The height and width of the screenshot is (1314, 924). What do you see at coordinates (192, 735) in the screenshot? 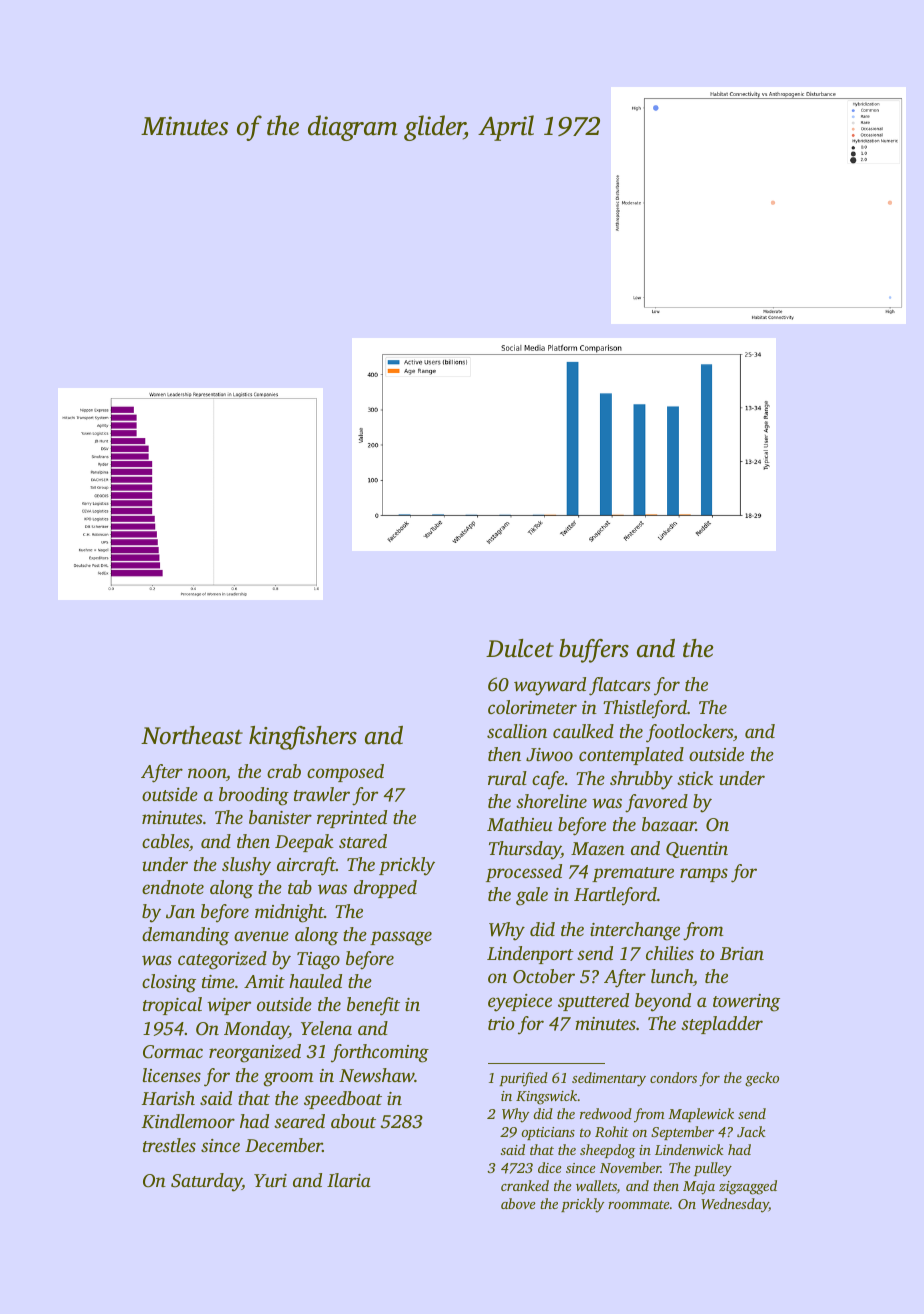
I see `Northeast` at bounding box center [192, 735].
